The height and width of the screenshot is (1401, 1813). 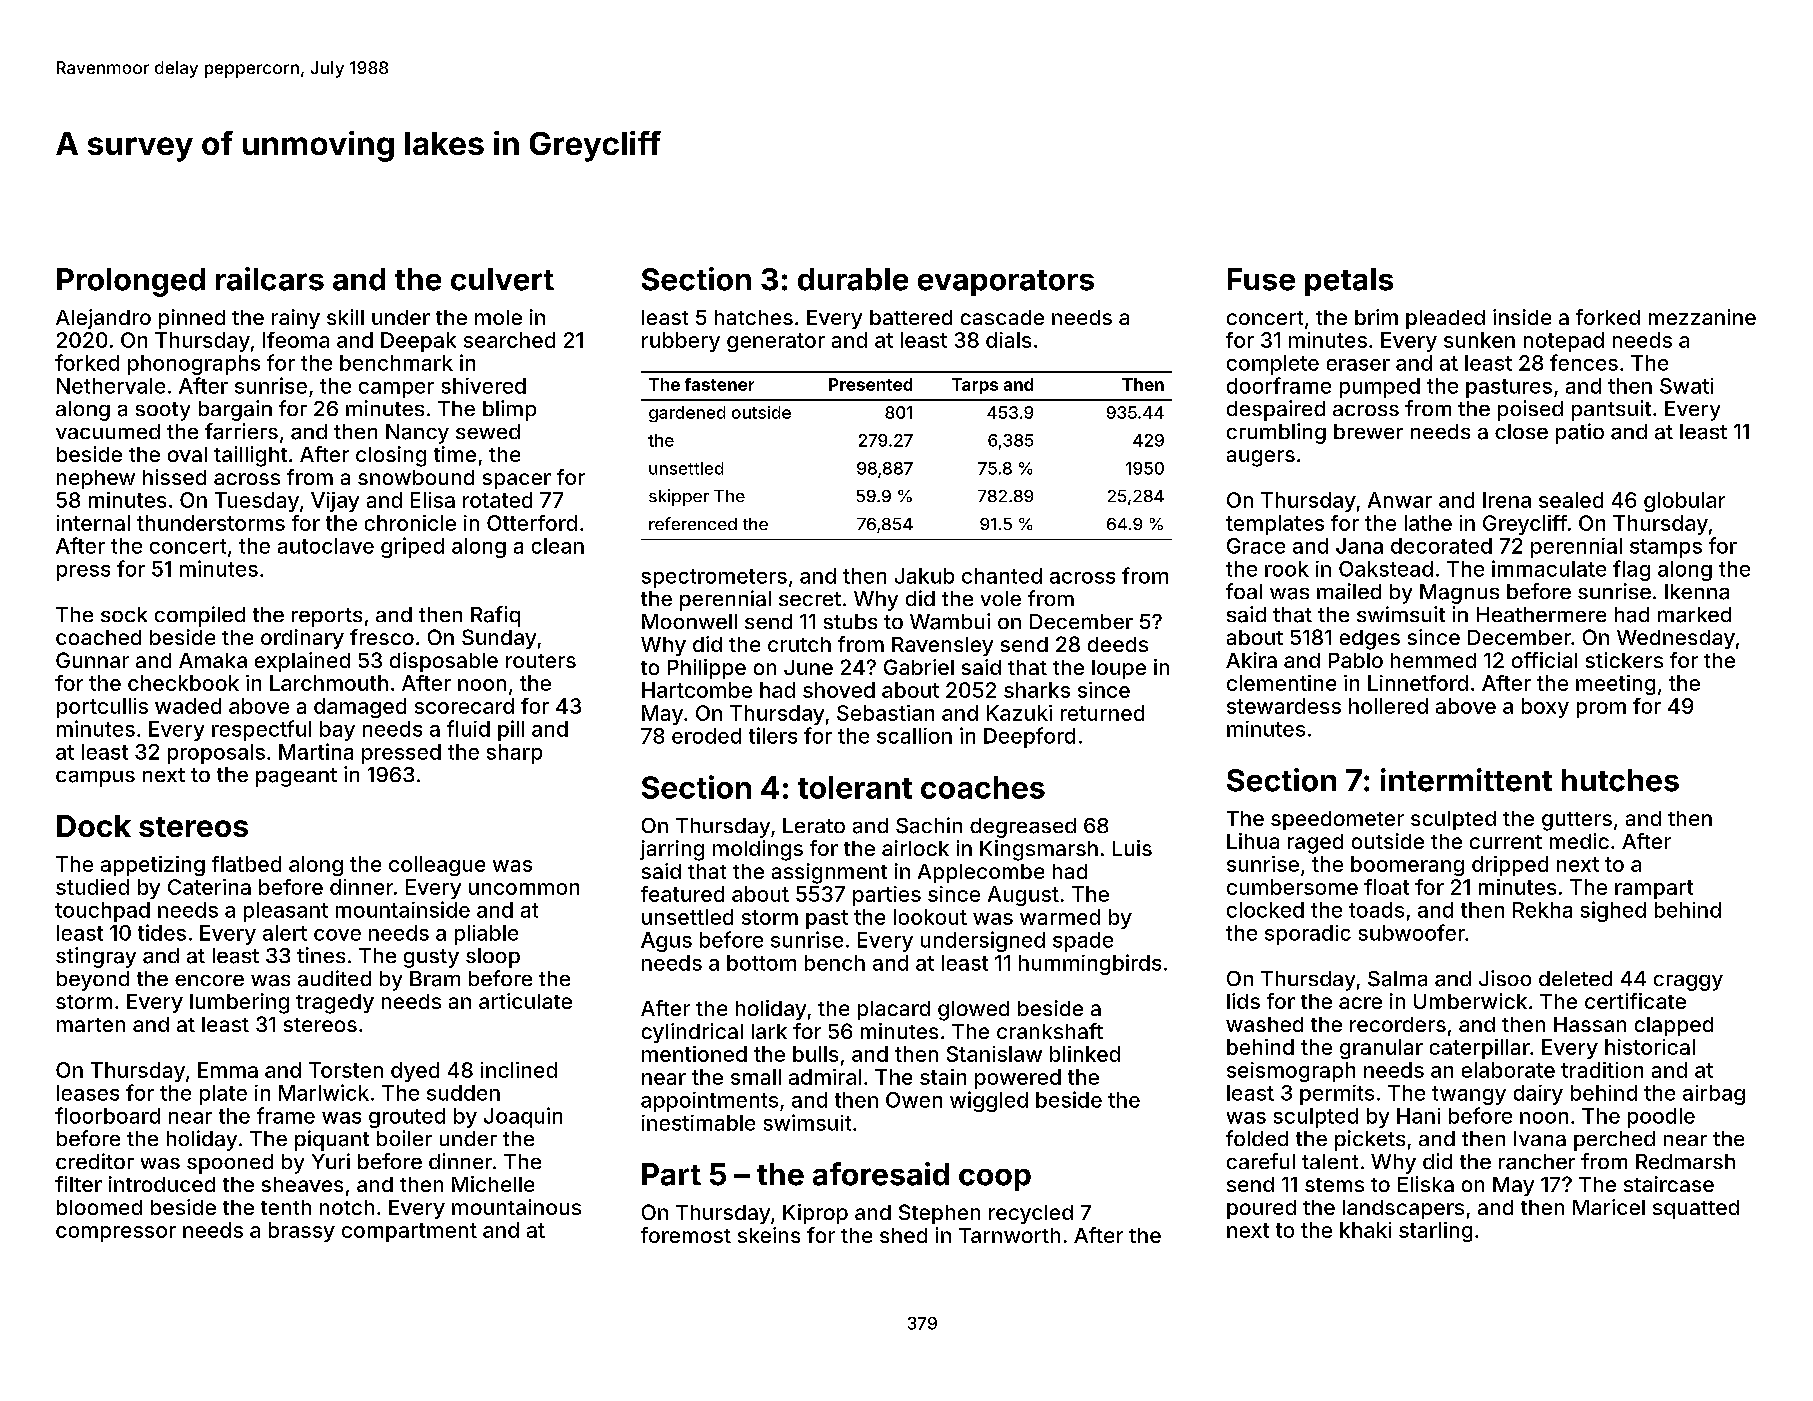 I want to click on petals, so click(x=1349, y=282).
